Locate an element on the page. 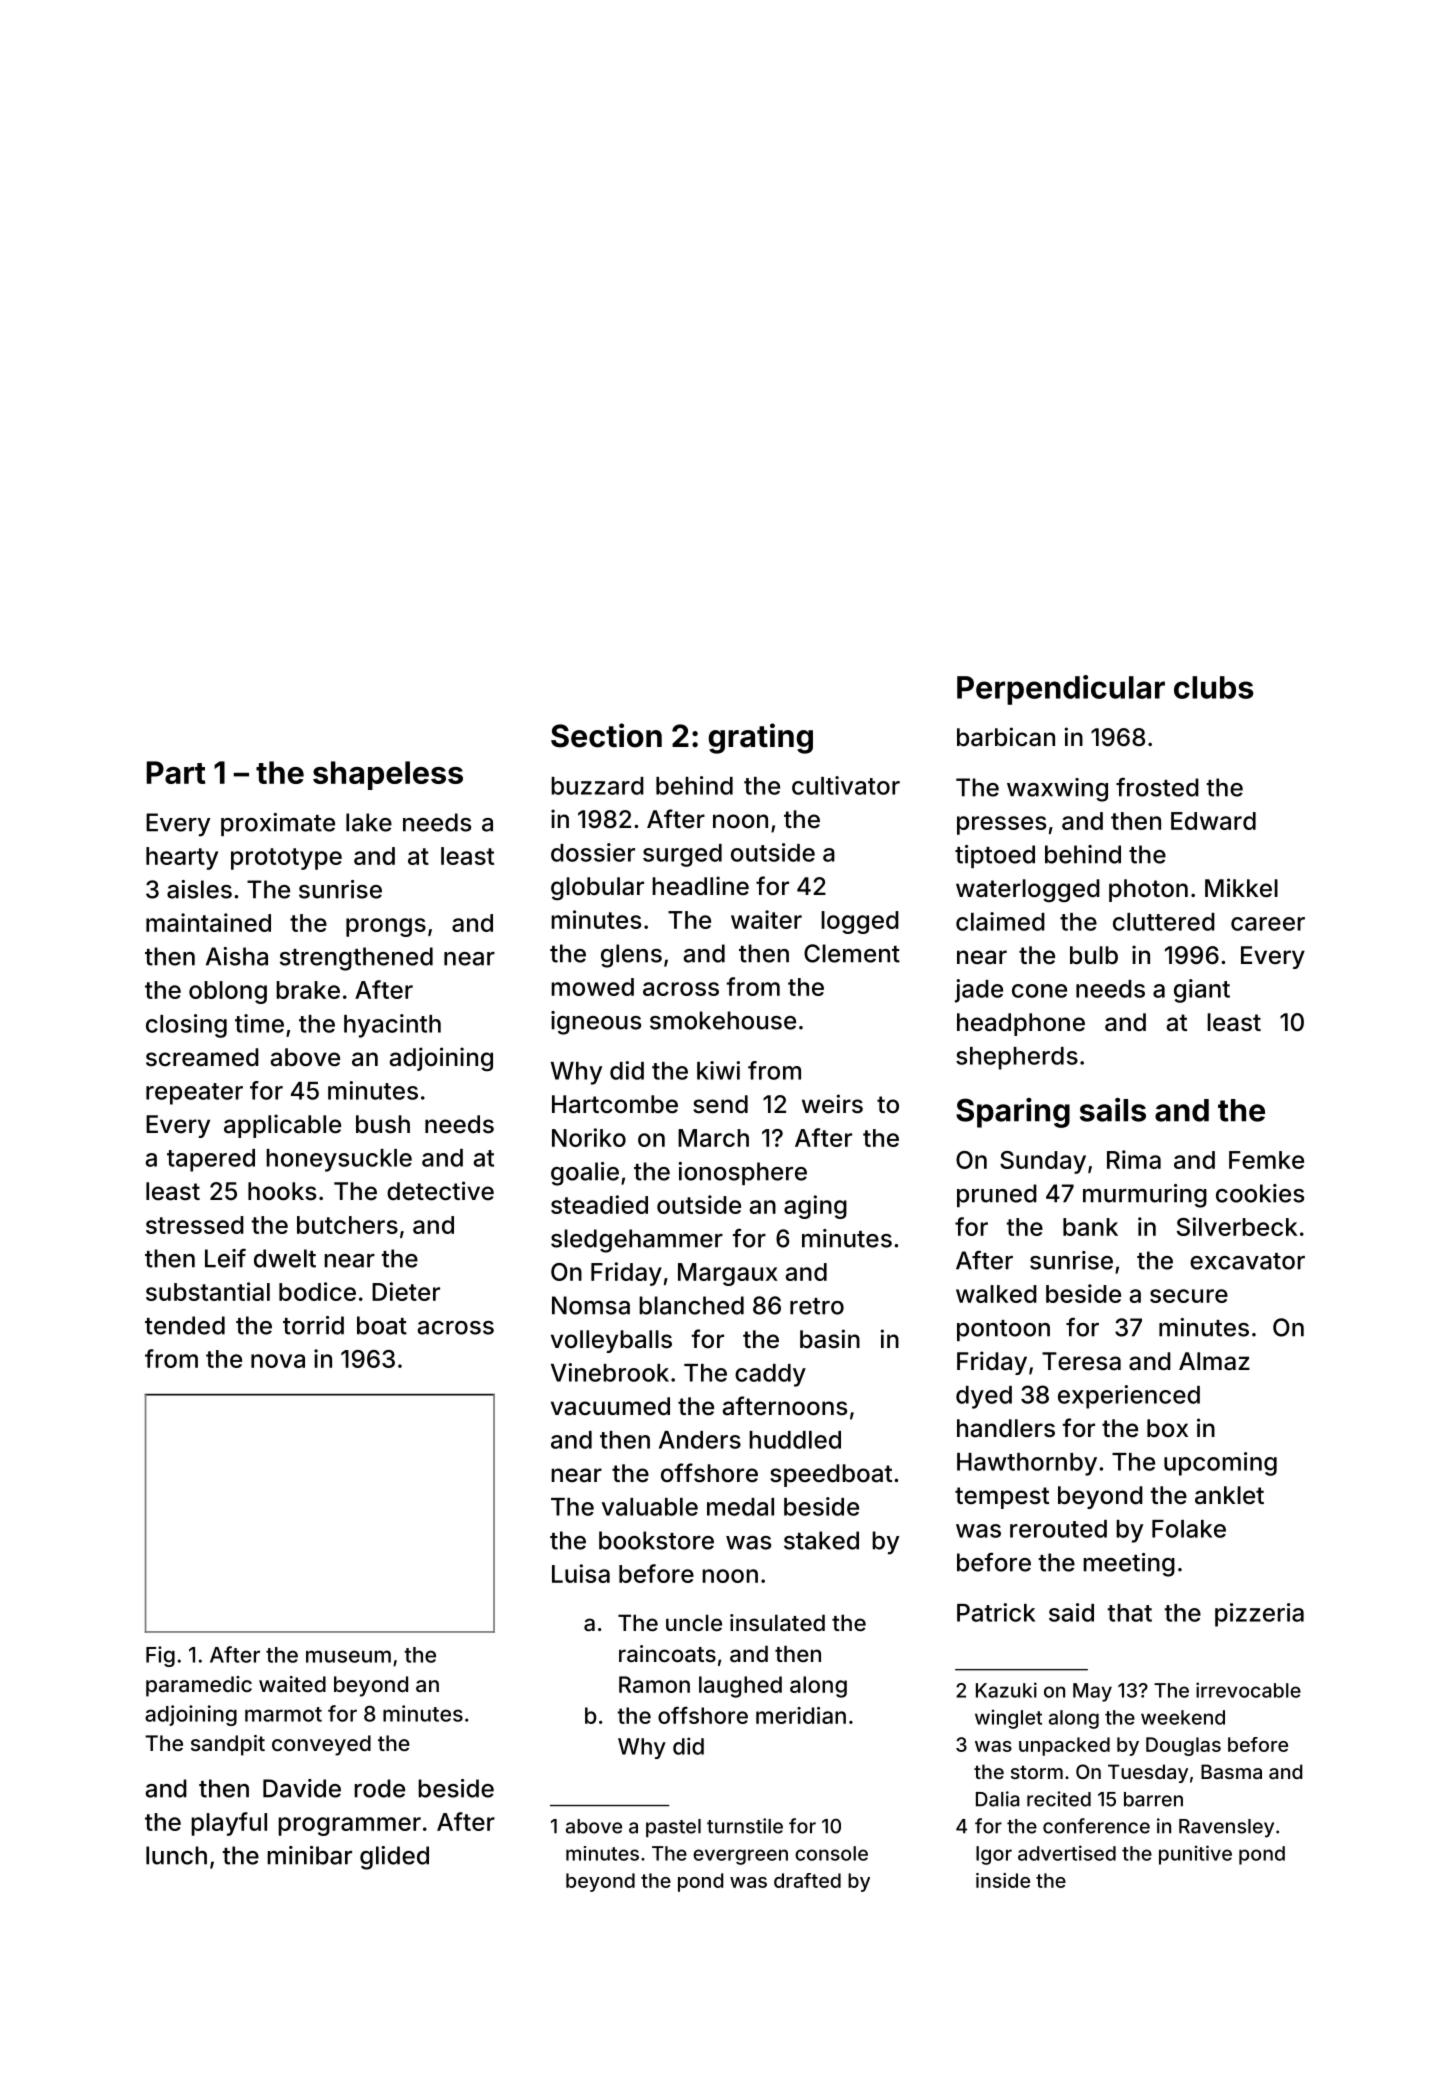  recited is located at coordinates (1059, 1799).
